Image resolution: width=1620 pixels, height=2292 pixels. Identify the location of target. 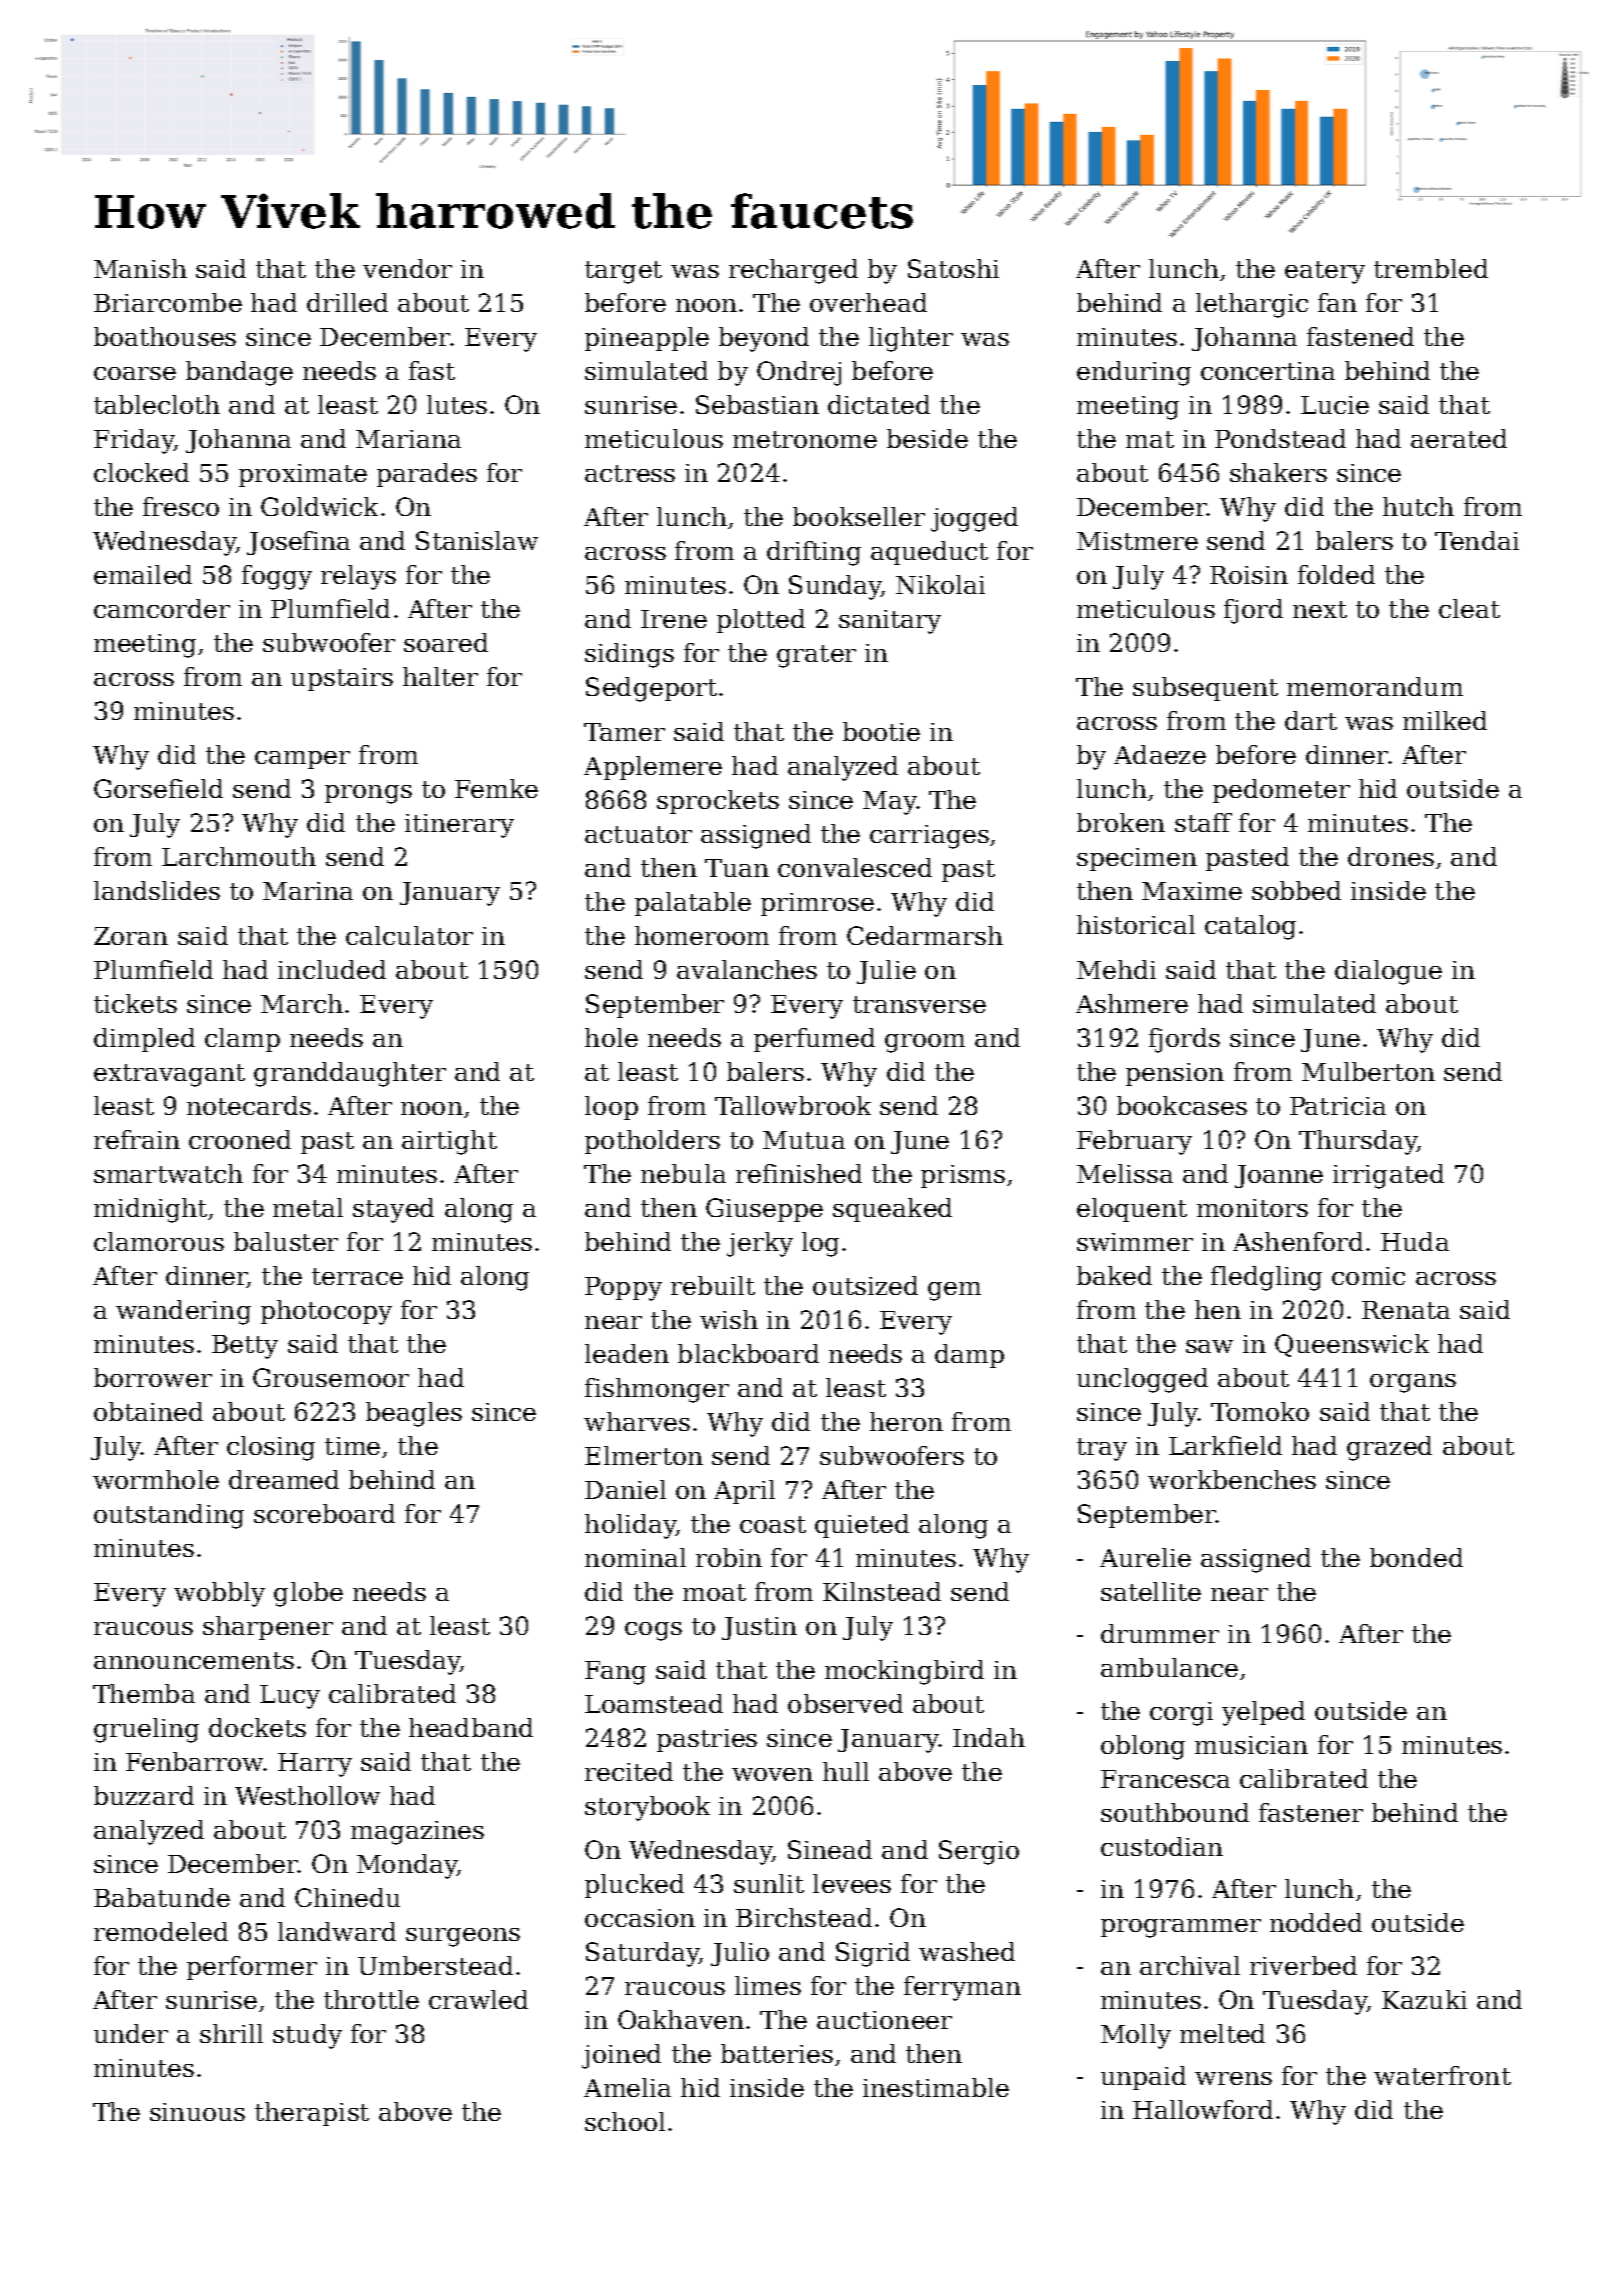
(623, 272).
